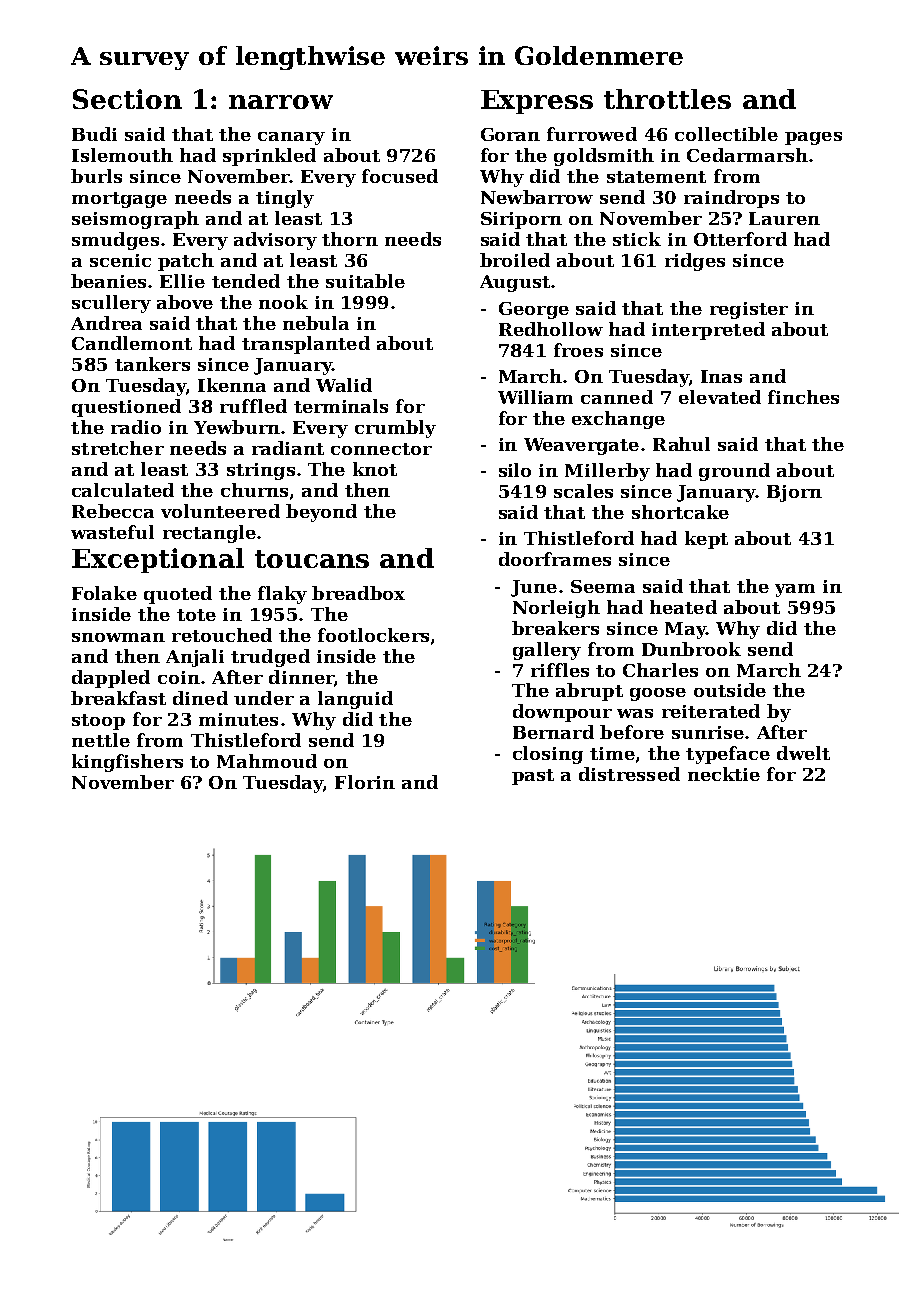 The image size is (924, 1308). What do you see at coordinates (747, 155) in the screenshot?
I see `Cedarmarsh` at bounding box center [747, 155].
